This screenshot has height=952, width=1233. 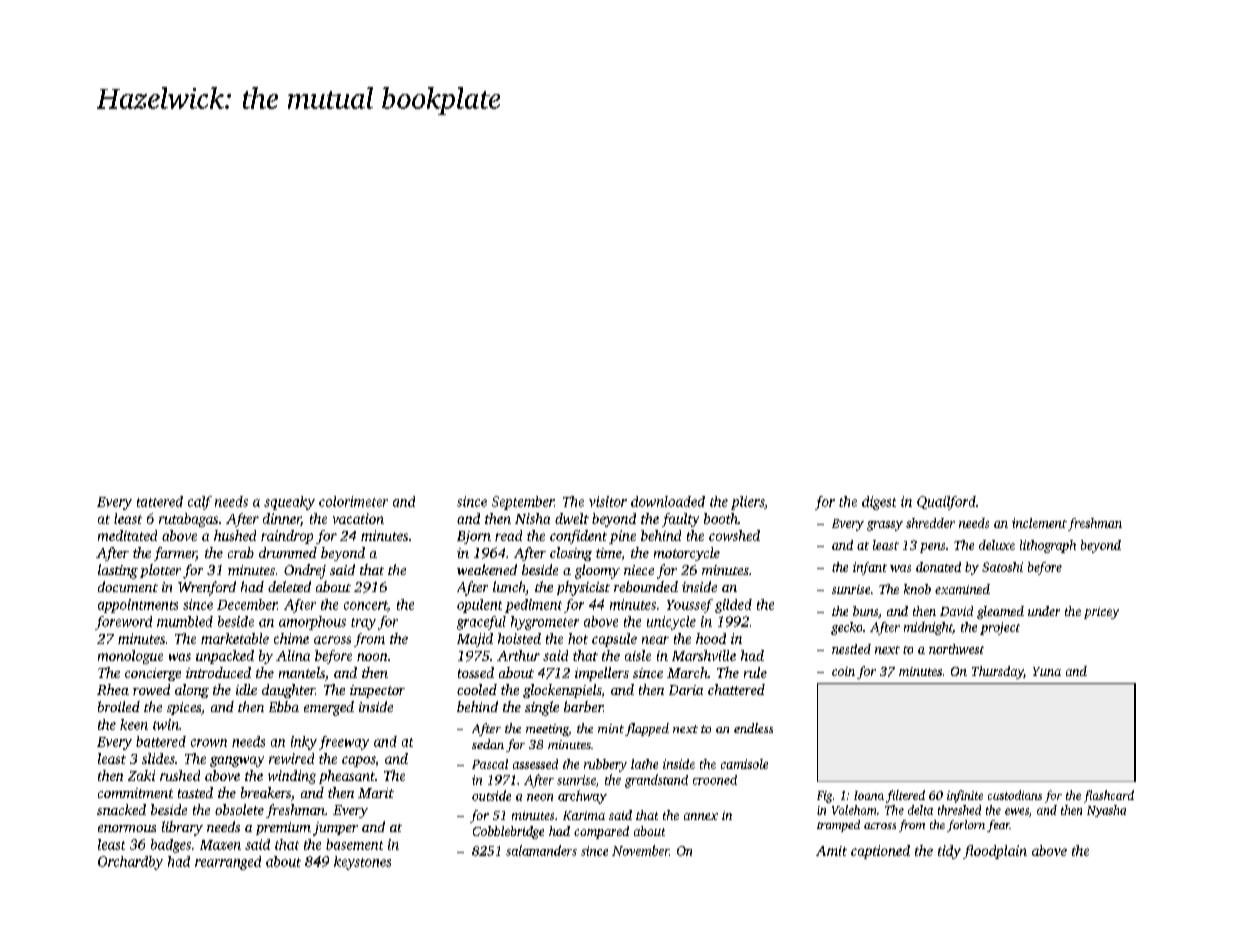 What do you see at coordinates (490, 764) in the screenshot?
I see `Pascal` at bounding box center [490, 764].
